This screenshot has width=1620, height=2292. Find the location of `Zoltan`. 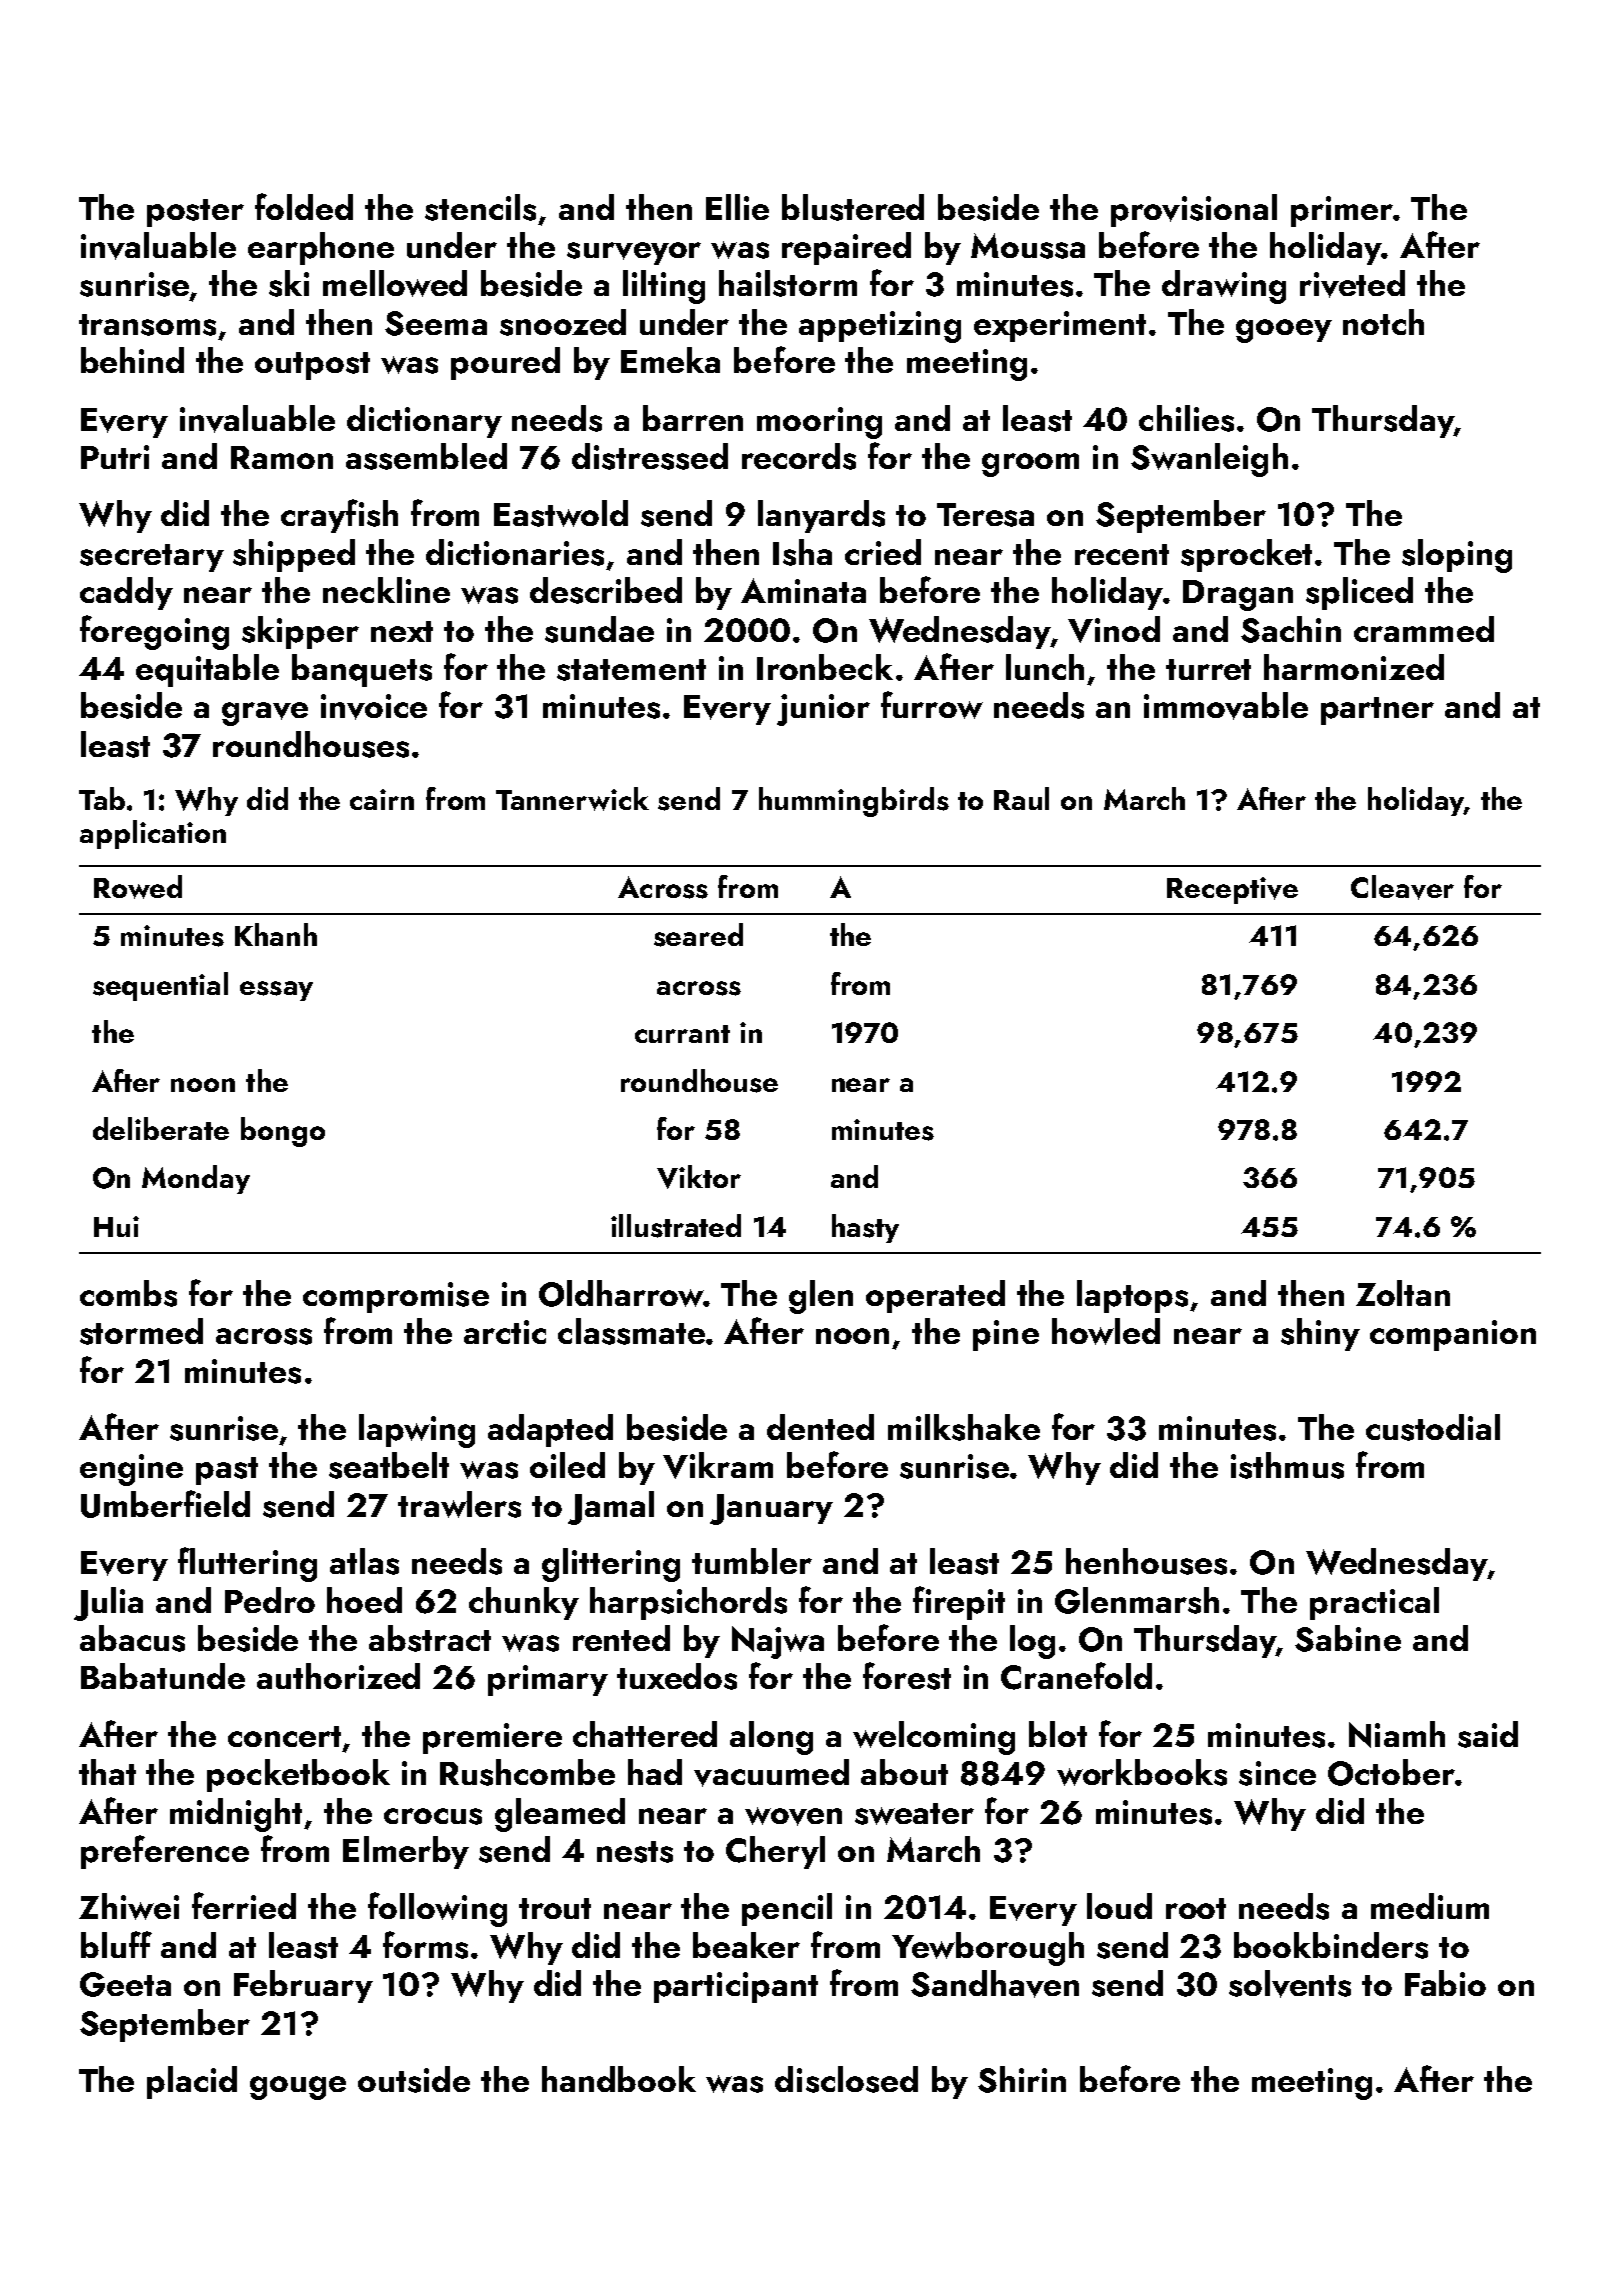

Zoltan is located at coordinates (1403, 1293).
